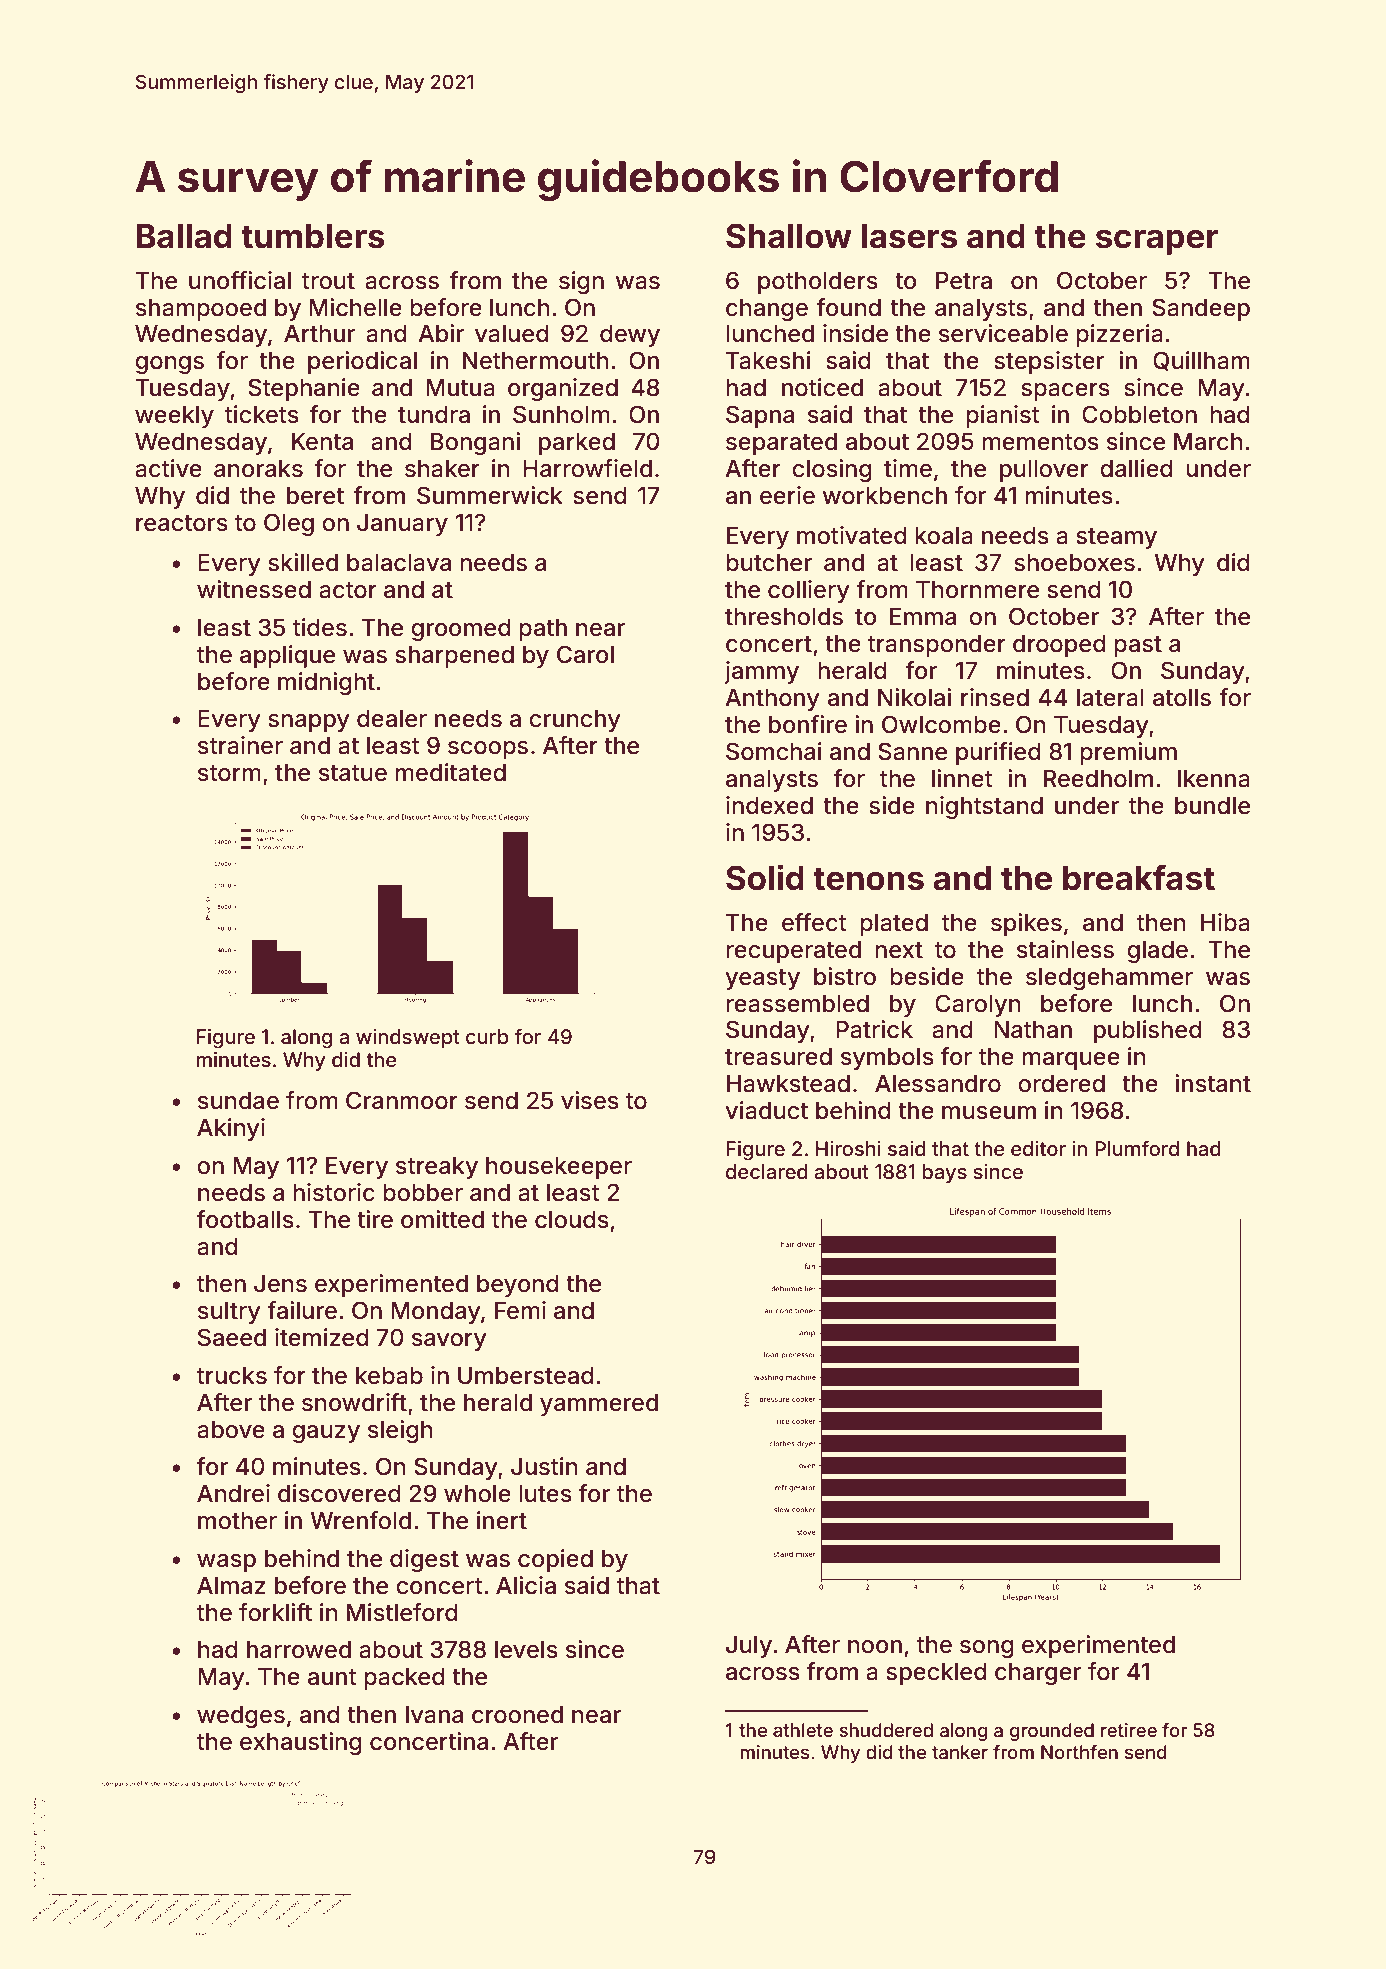 The height and width of the image is (1969, 1386). What do you see at coordinates (240, 280) in the image?
I see `unofficial` at bounding box center [240, 280].
